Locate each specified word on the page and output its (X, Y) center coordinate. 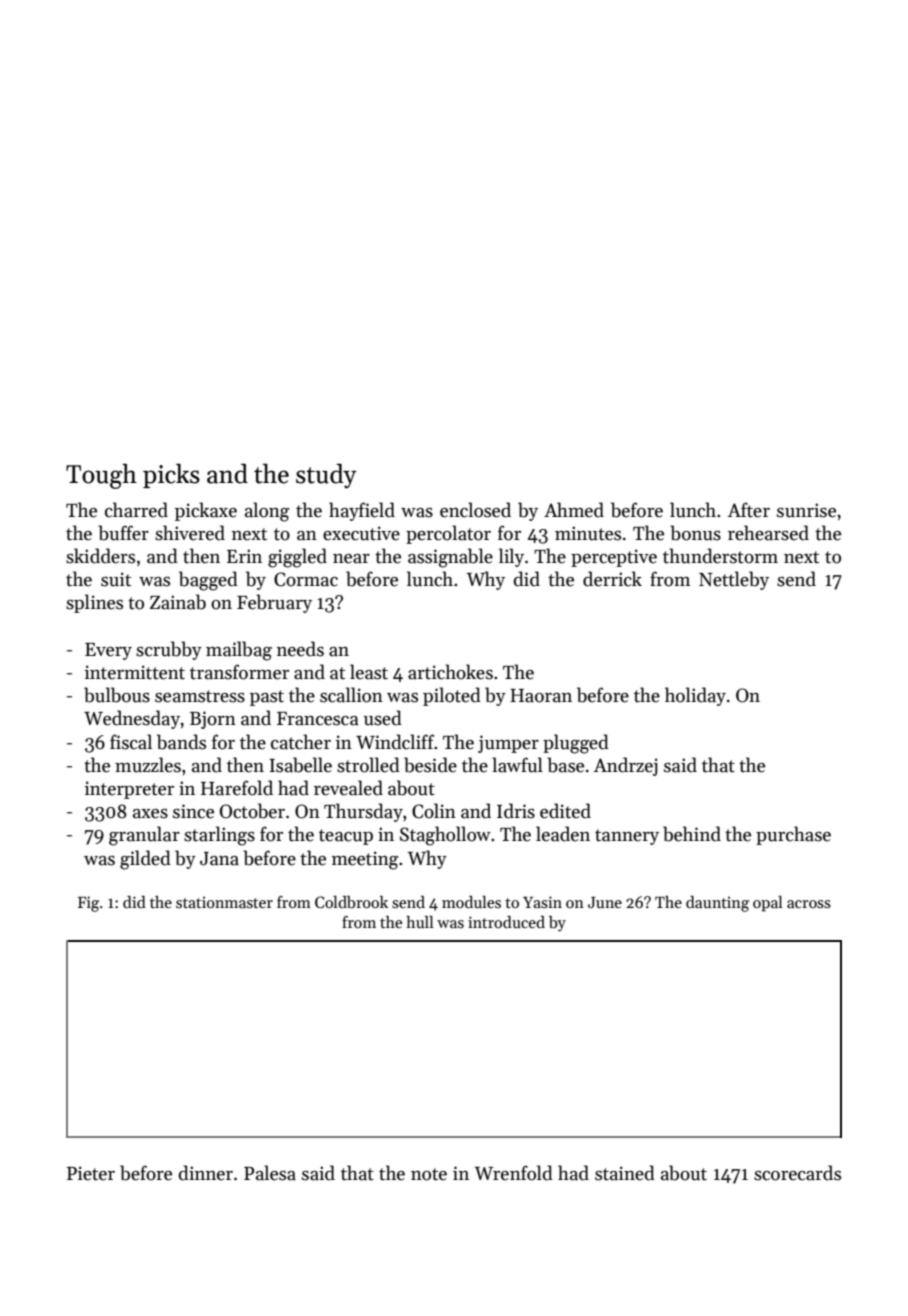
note (429, 1174)
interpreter (129, 790)
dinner (206, 1173)
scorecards (797, 1173)
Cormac (306, 579)
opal (768, 904)
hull (420, 922)
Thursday (363, 812)
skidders (100, 556)
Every (108, 651)
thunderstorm (720, 556)
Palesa (270, 1173)
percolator (448, 534)
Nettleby (734, 580)
